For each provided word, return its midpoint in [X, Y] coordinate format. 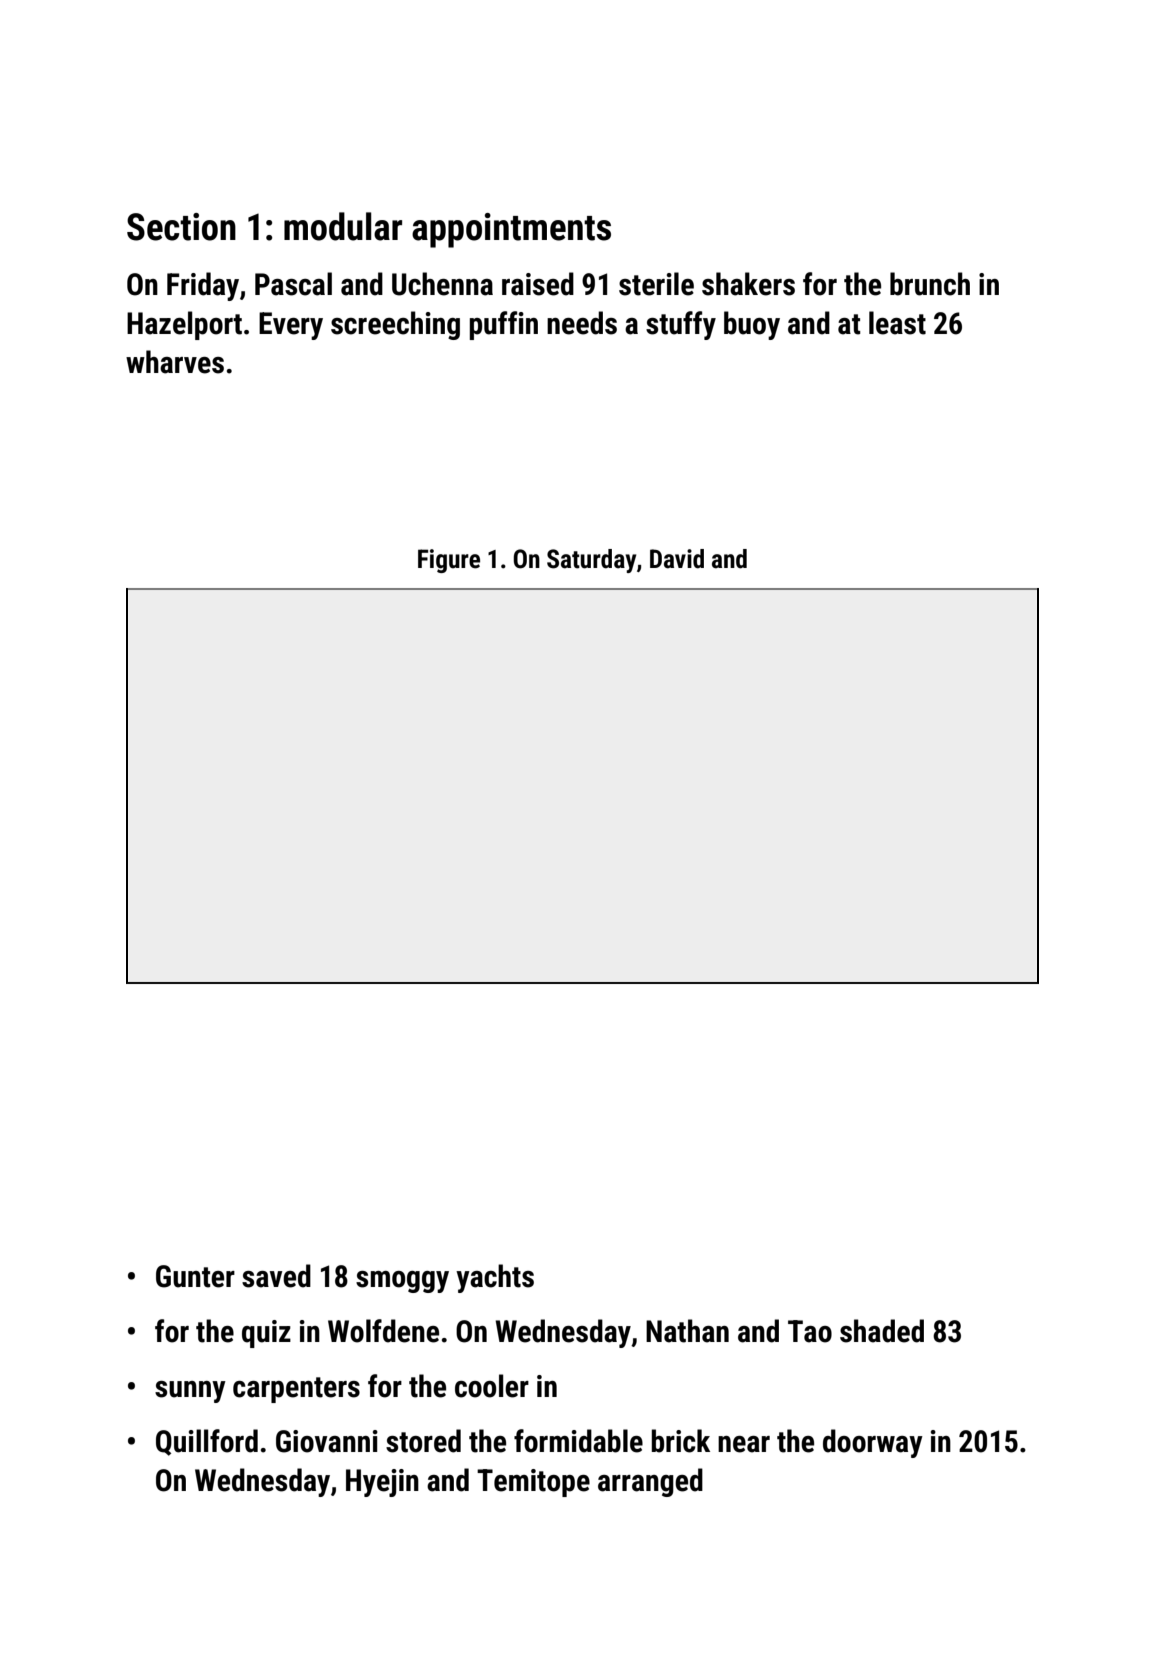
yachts [495, 1278]
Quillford [207, 1442]
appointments [511, 230]
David [677, 559]
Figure [449, 561]
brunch [930, 284]
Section [181, 227]
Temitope [533, 1483]
